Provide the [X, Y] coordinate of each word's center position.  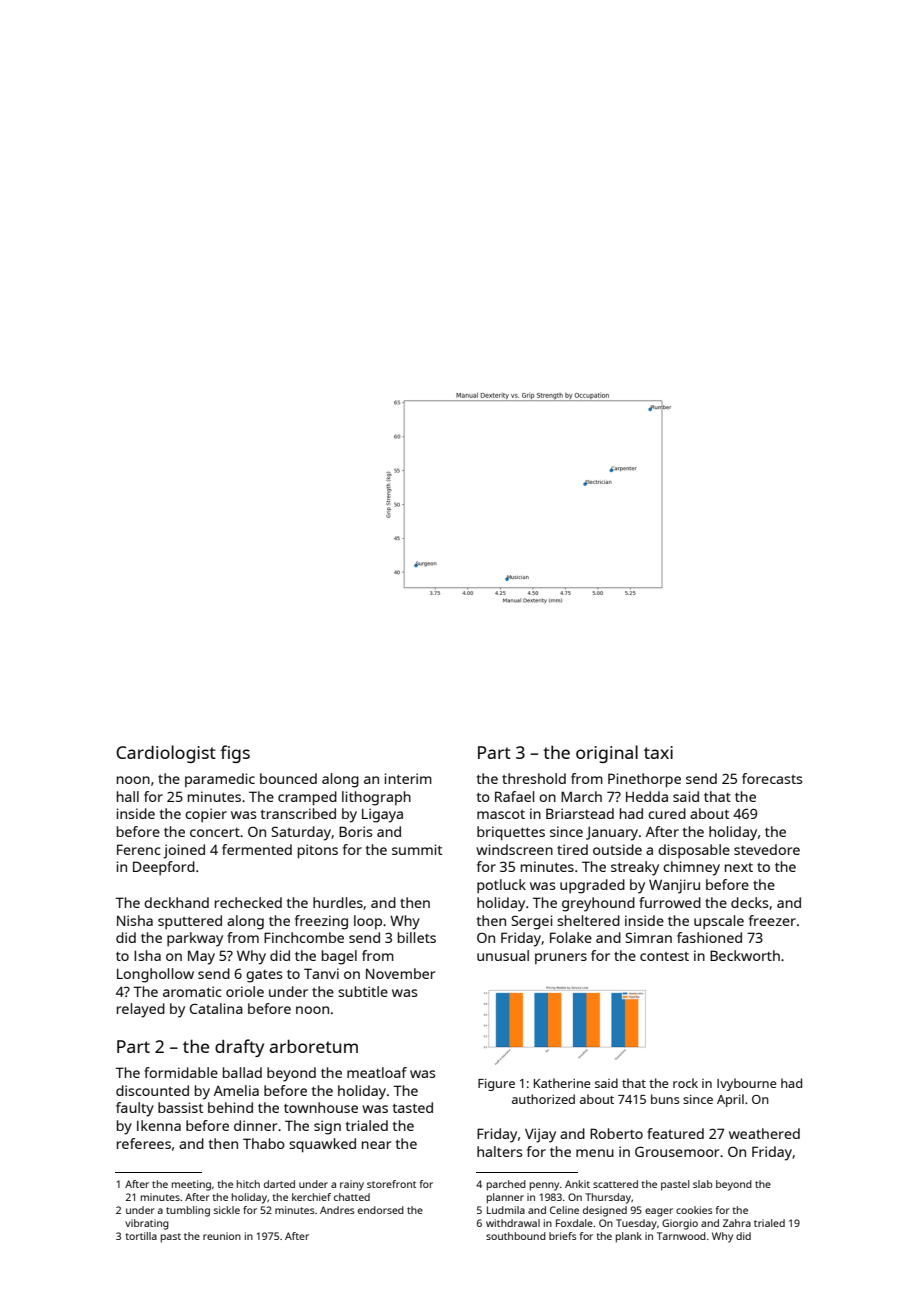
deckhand [176, 902]
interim [408, 778]
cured [667, 813]
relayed [141, 1010]
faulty [135, 1109]
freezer [772, 920]
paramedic [220, 780]
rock [685, 1083]
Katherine [562, 1083]
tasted [413, 1107]
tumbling [188, 1211]
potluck [501, 886]
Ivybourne [746, 1084]
